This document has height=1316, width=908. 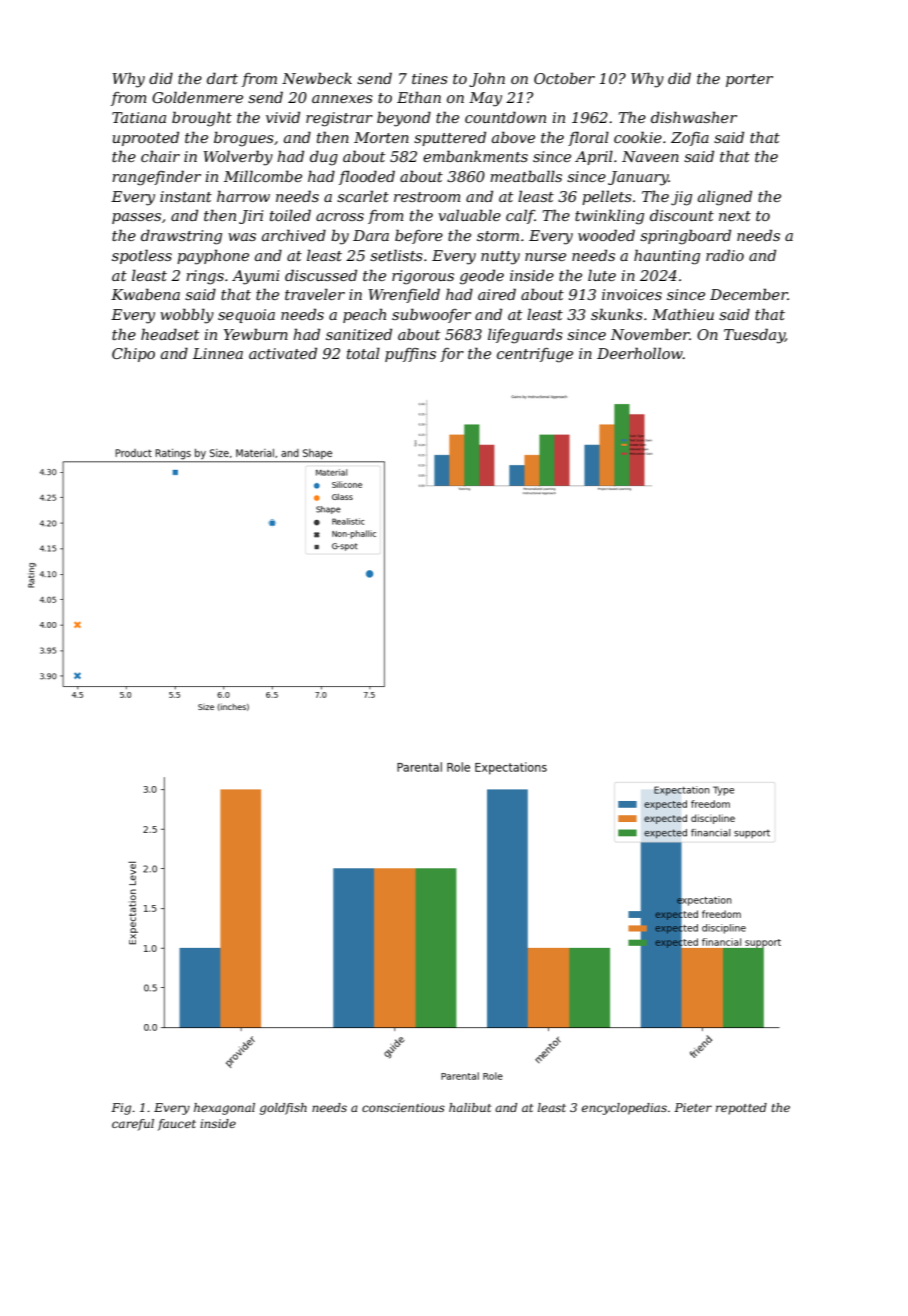 I want to click on Wolverby, so click(x=238, y=158).
